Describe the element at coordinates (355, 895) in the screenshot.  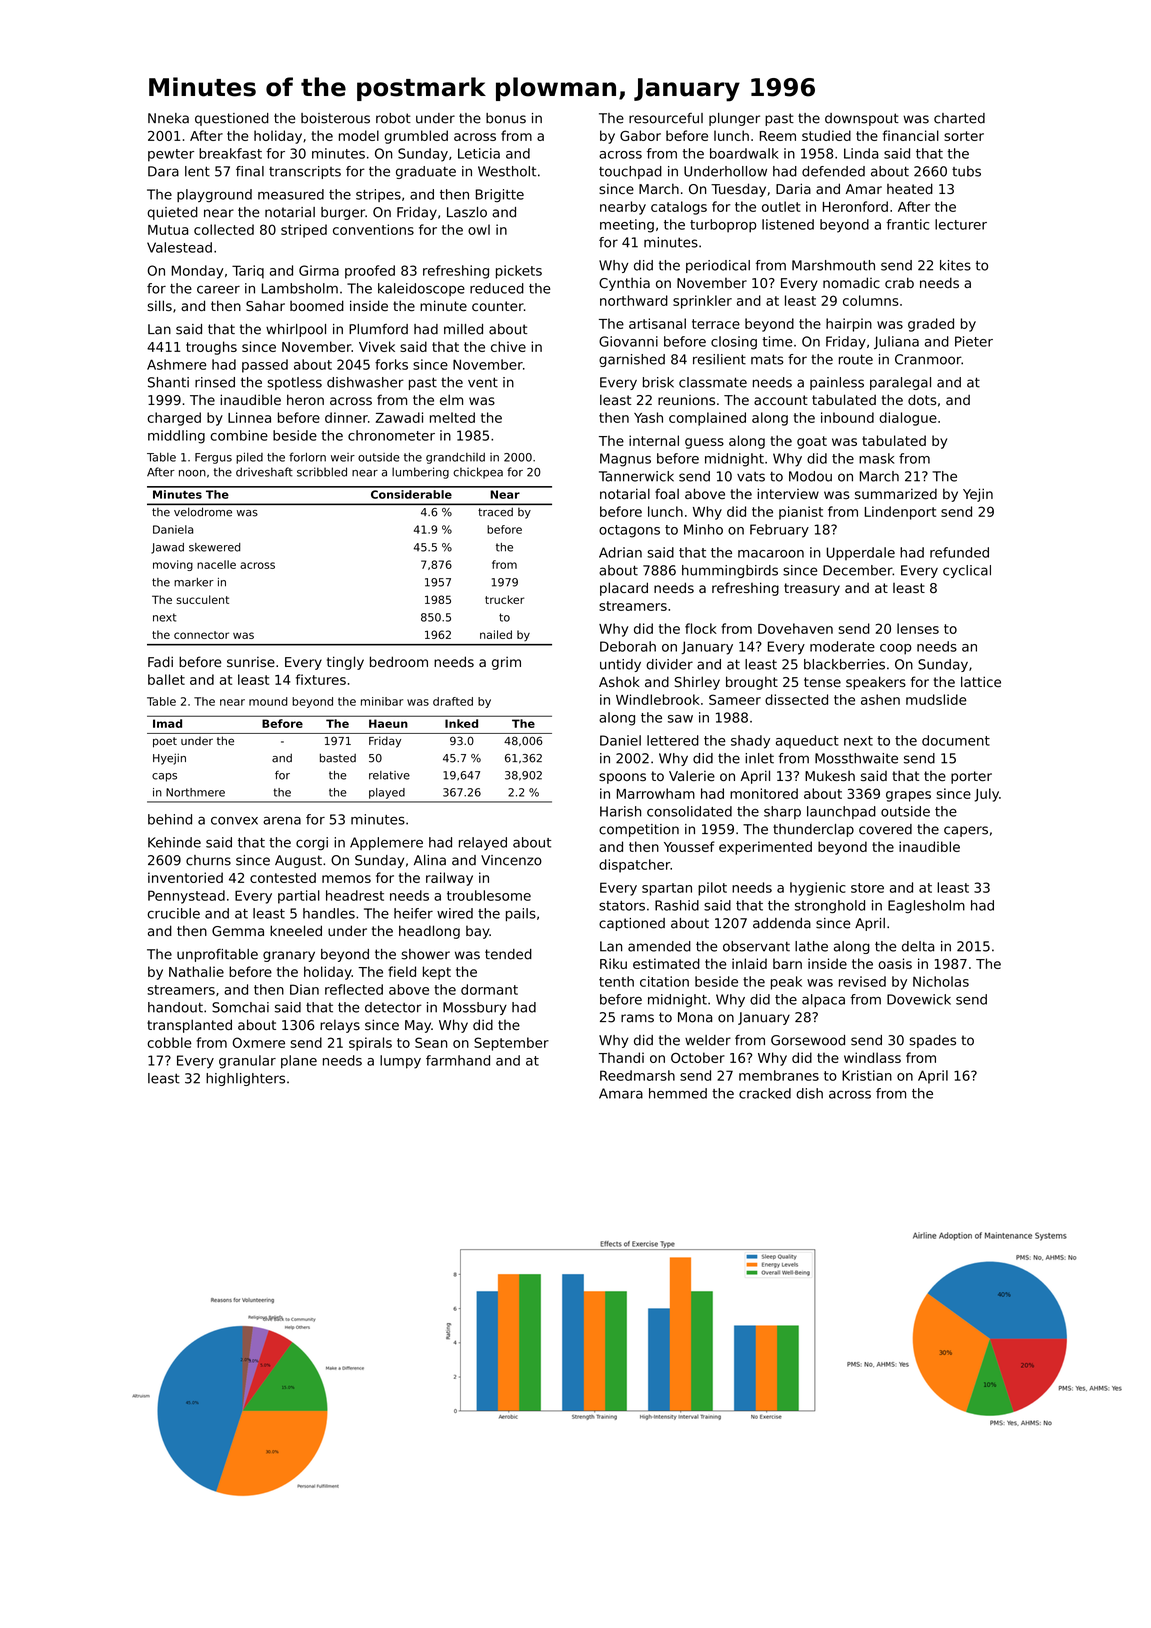
I see `headrest` at that location.
